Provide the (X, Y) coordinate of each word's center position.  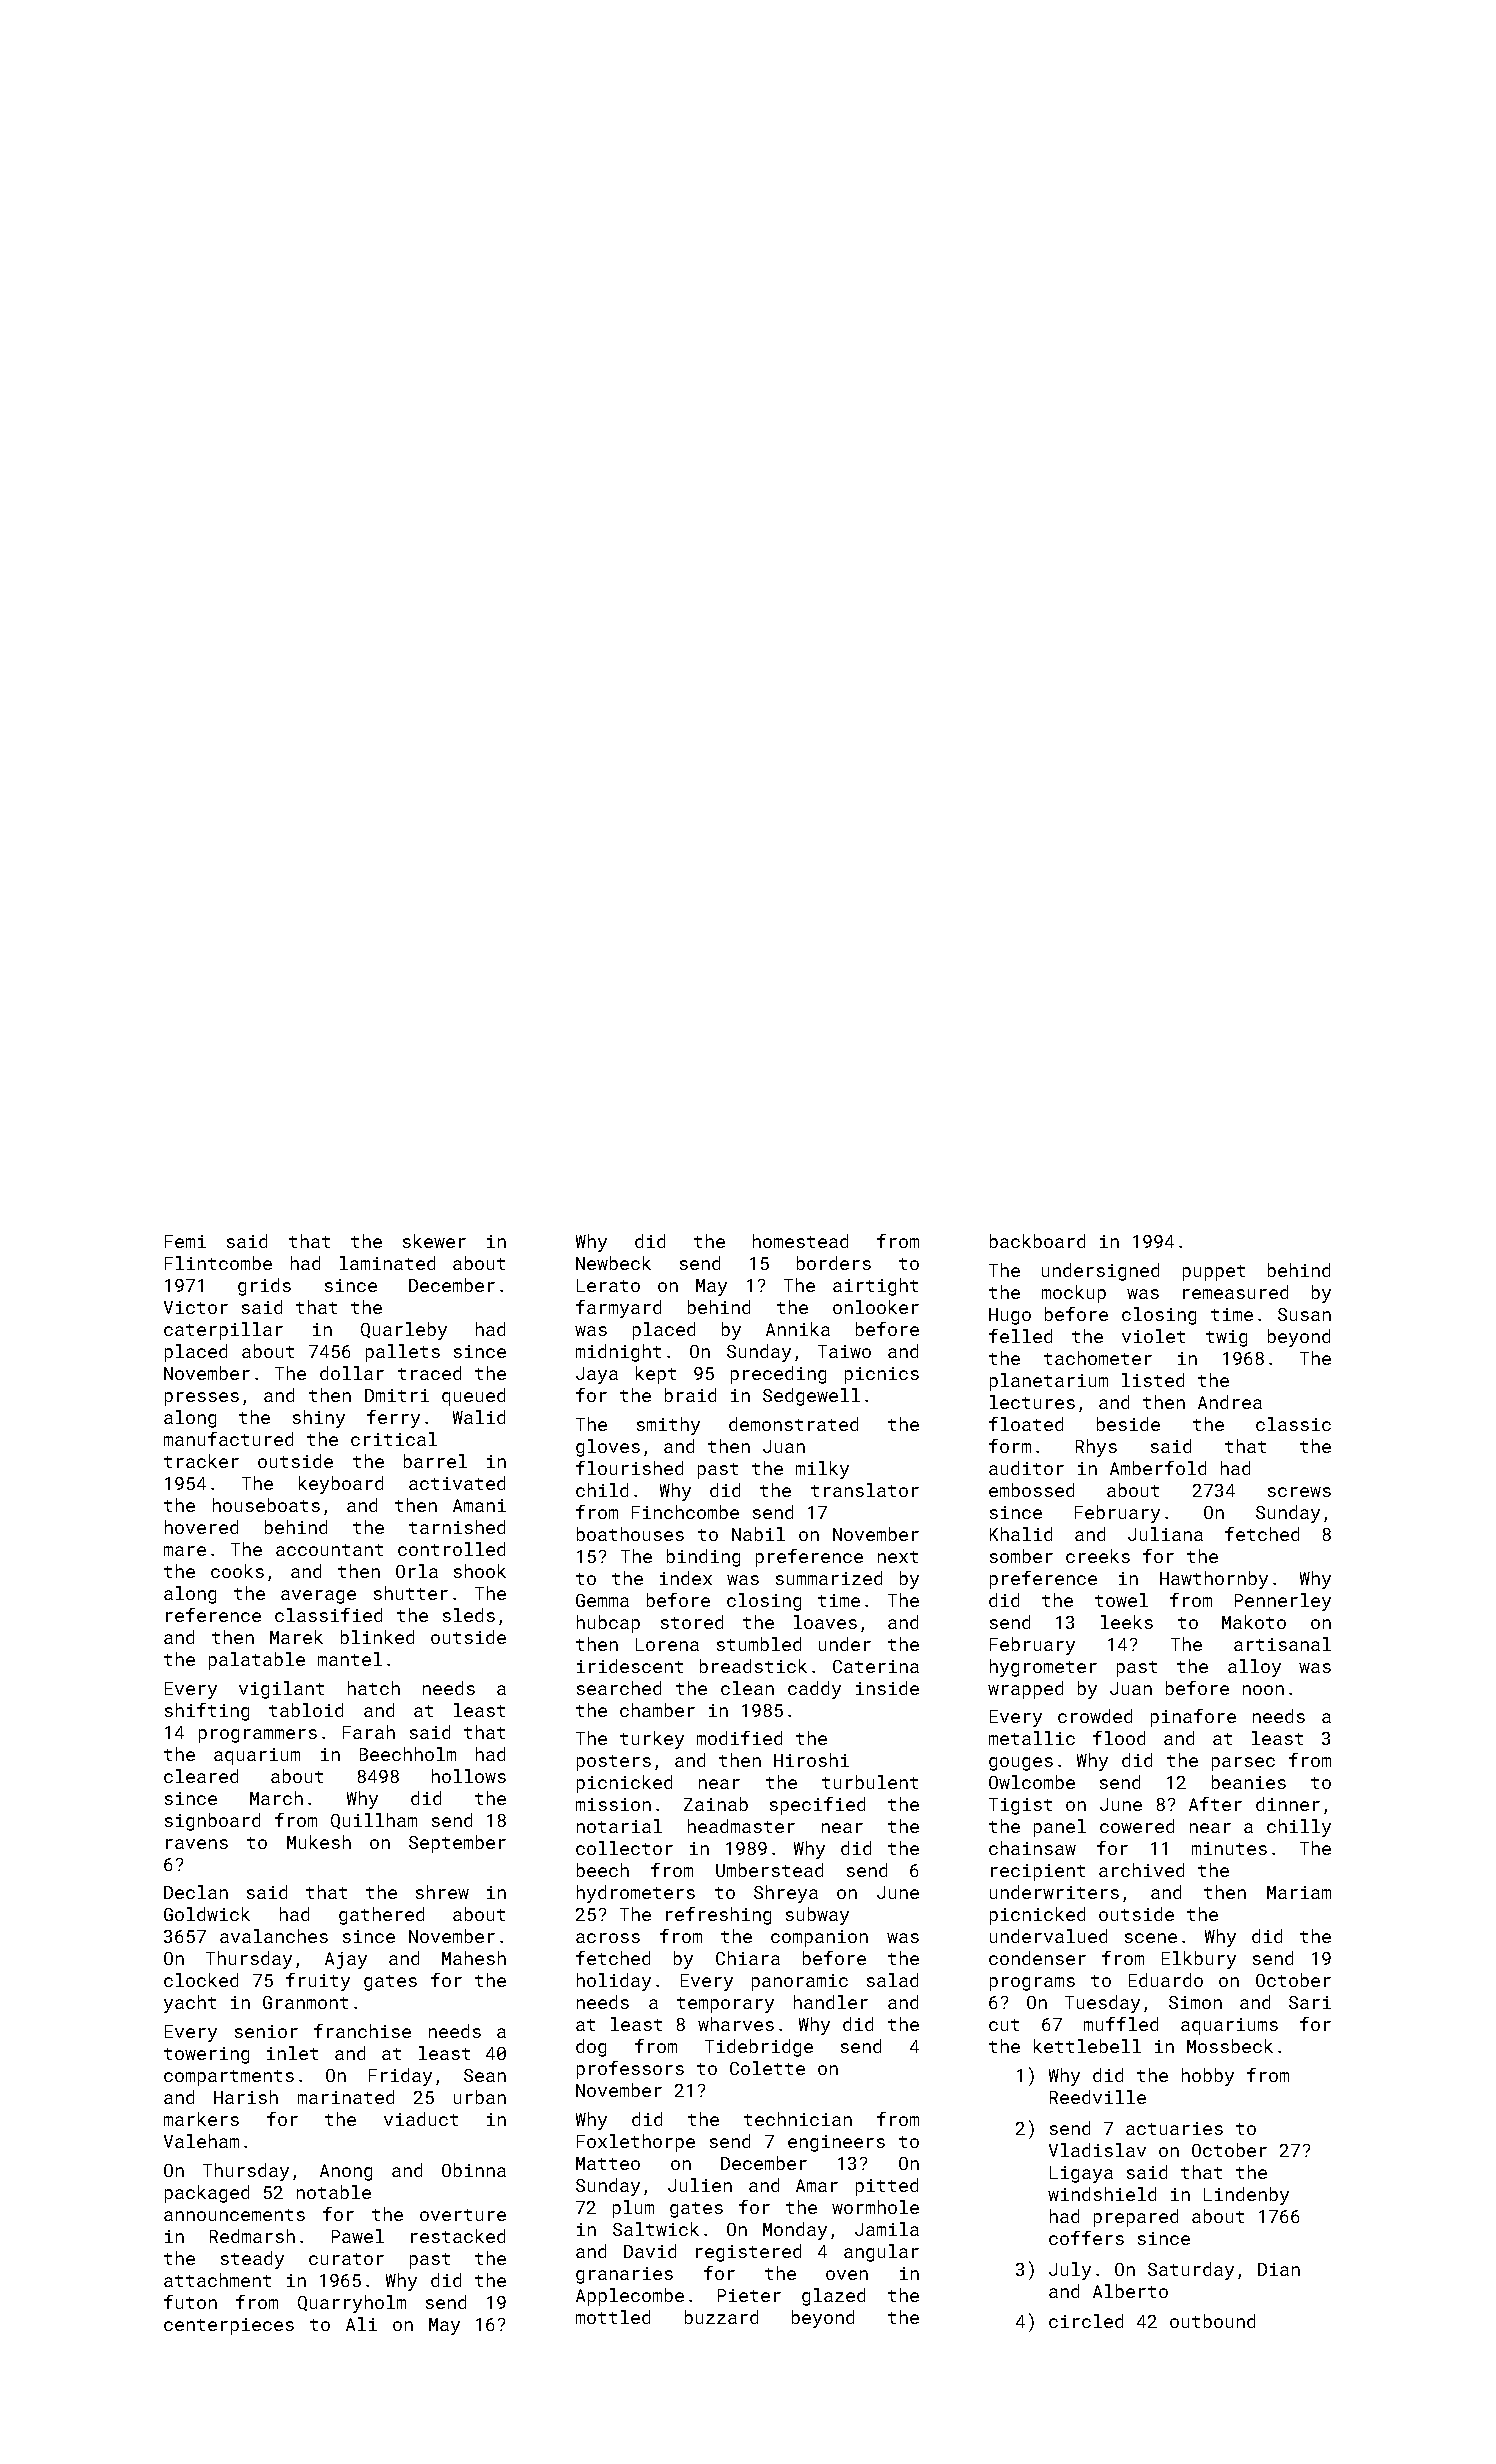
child (602, 1490)
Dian (1279, 2269)
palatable (257, 1661)
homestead (800, 1241)
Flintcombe (218, 1263)
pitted (887, 2187)
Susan (1304, 1314)
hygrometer (1043, 1668)
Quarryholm (352, 2304)
